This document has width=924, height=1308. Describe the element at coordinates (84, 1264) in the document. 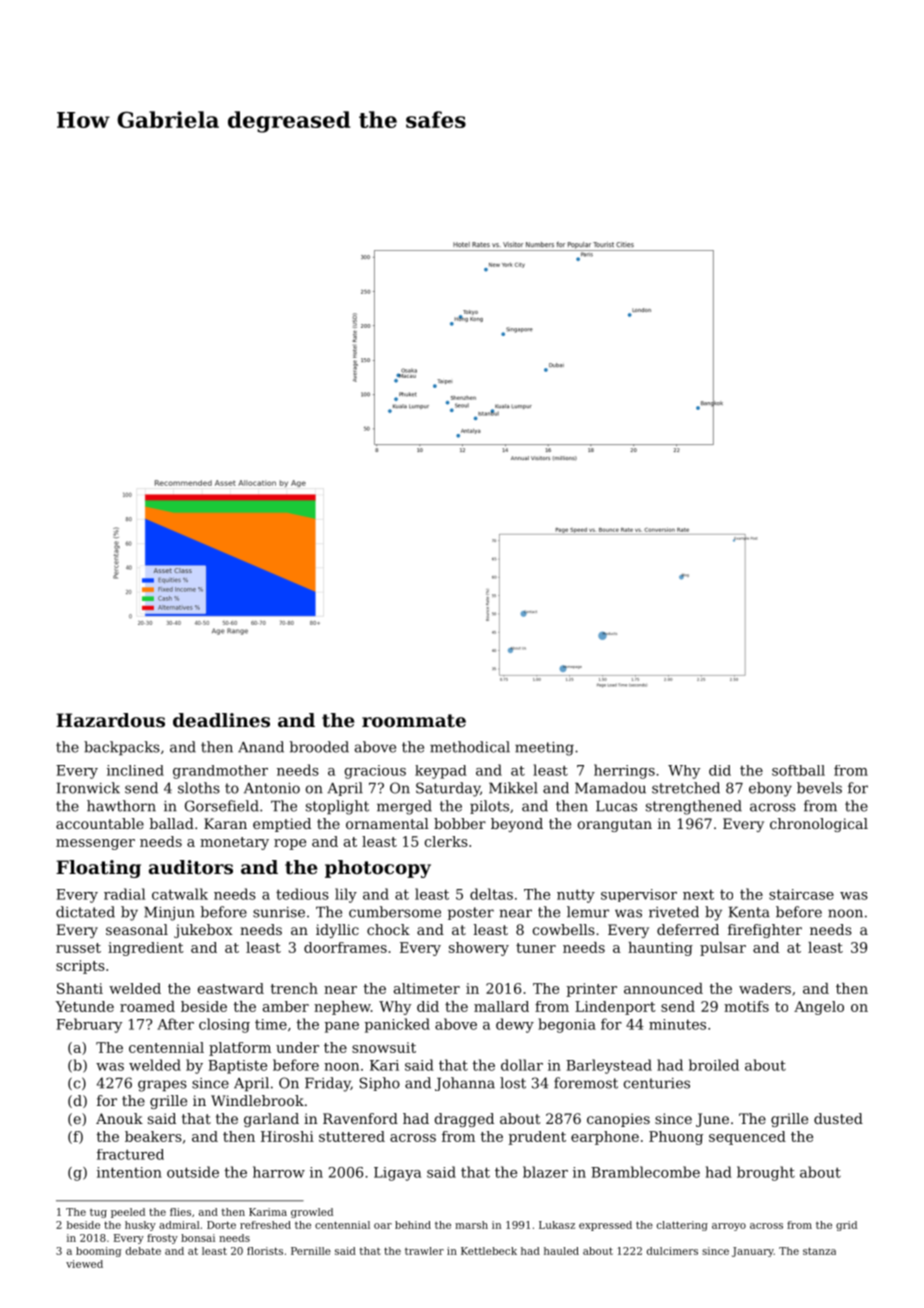

I see `viewed` at that location.
